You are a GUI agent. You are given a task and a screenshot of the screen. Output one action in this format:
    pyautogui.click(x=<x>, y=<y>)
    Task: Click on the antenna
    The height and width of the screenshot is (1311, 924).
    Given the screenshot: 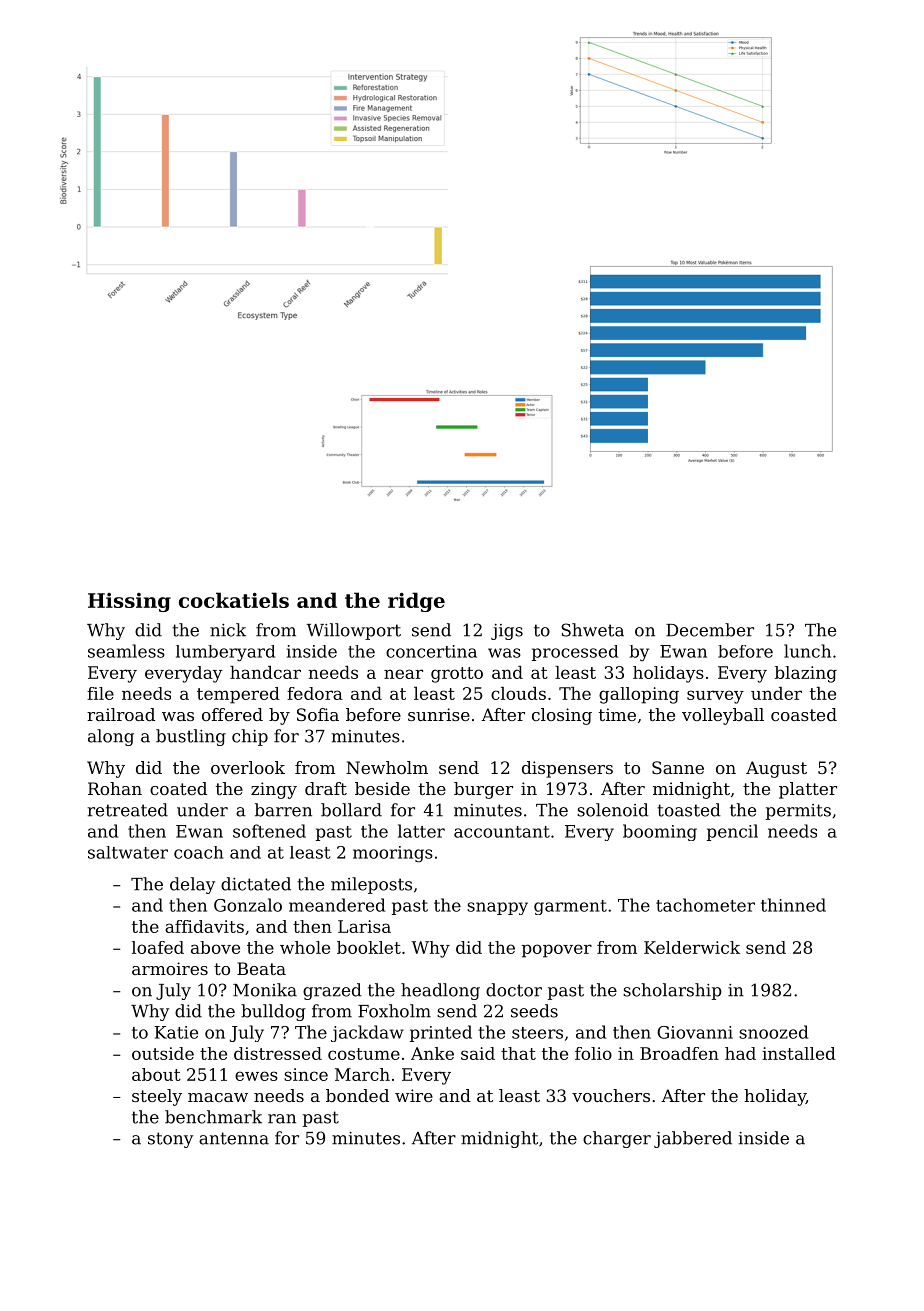 What is the action you would take?
    pyautogui.click(x=234, y=1138)
